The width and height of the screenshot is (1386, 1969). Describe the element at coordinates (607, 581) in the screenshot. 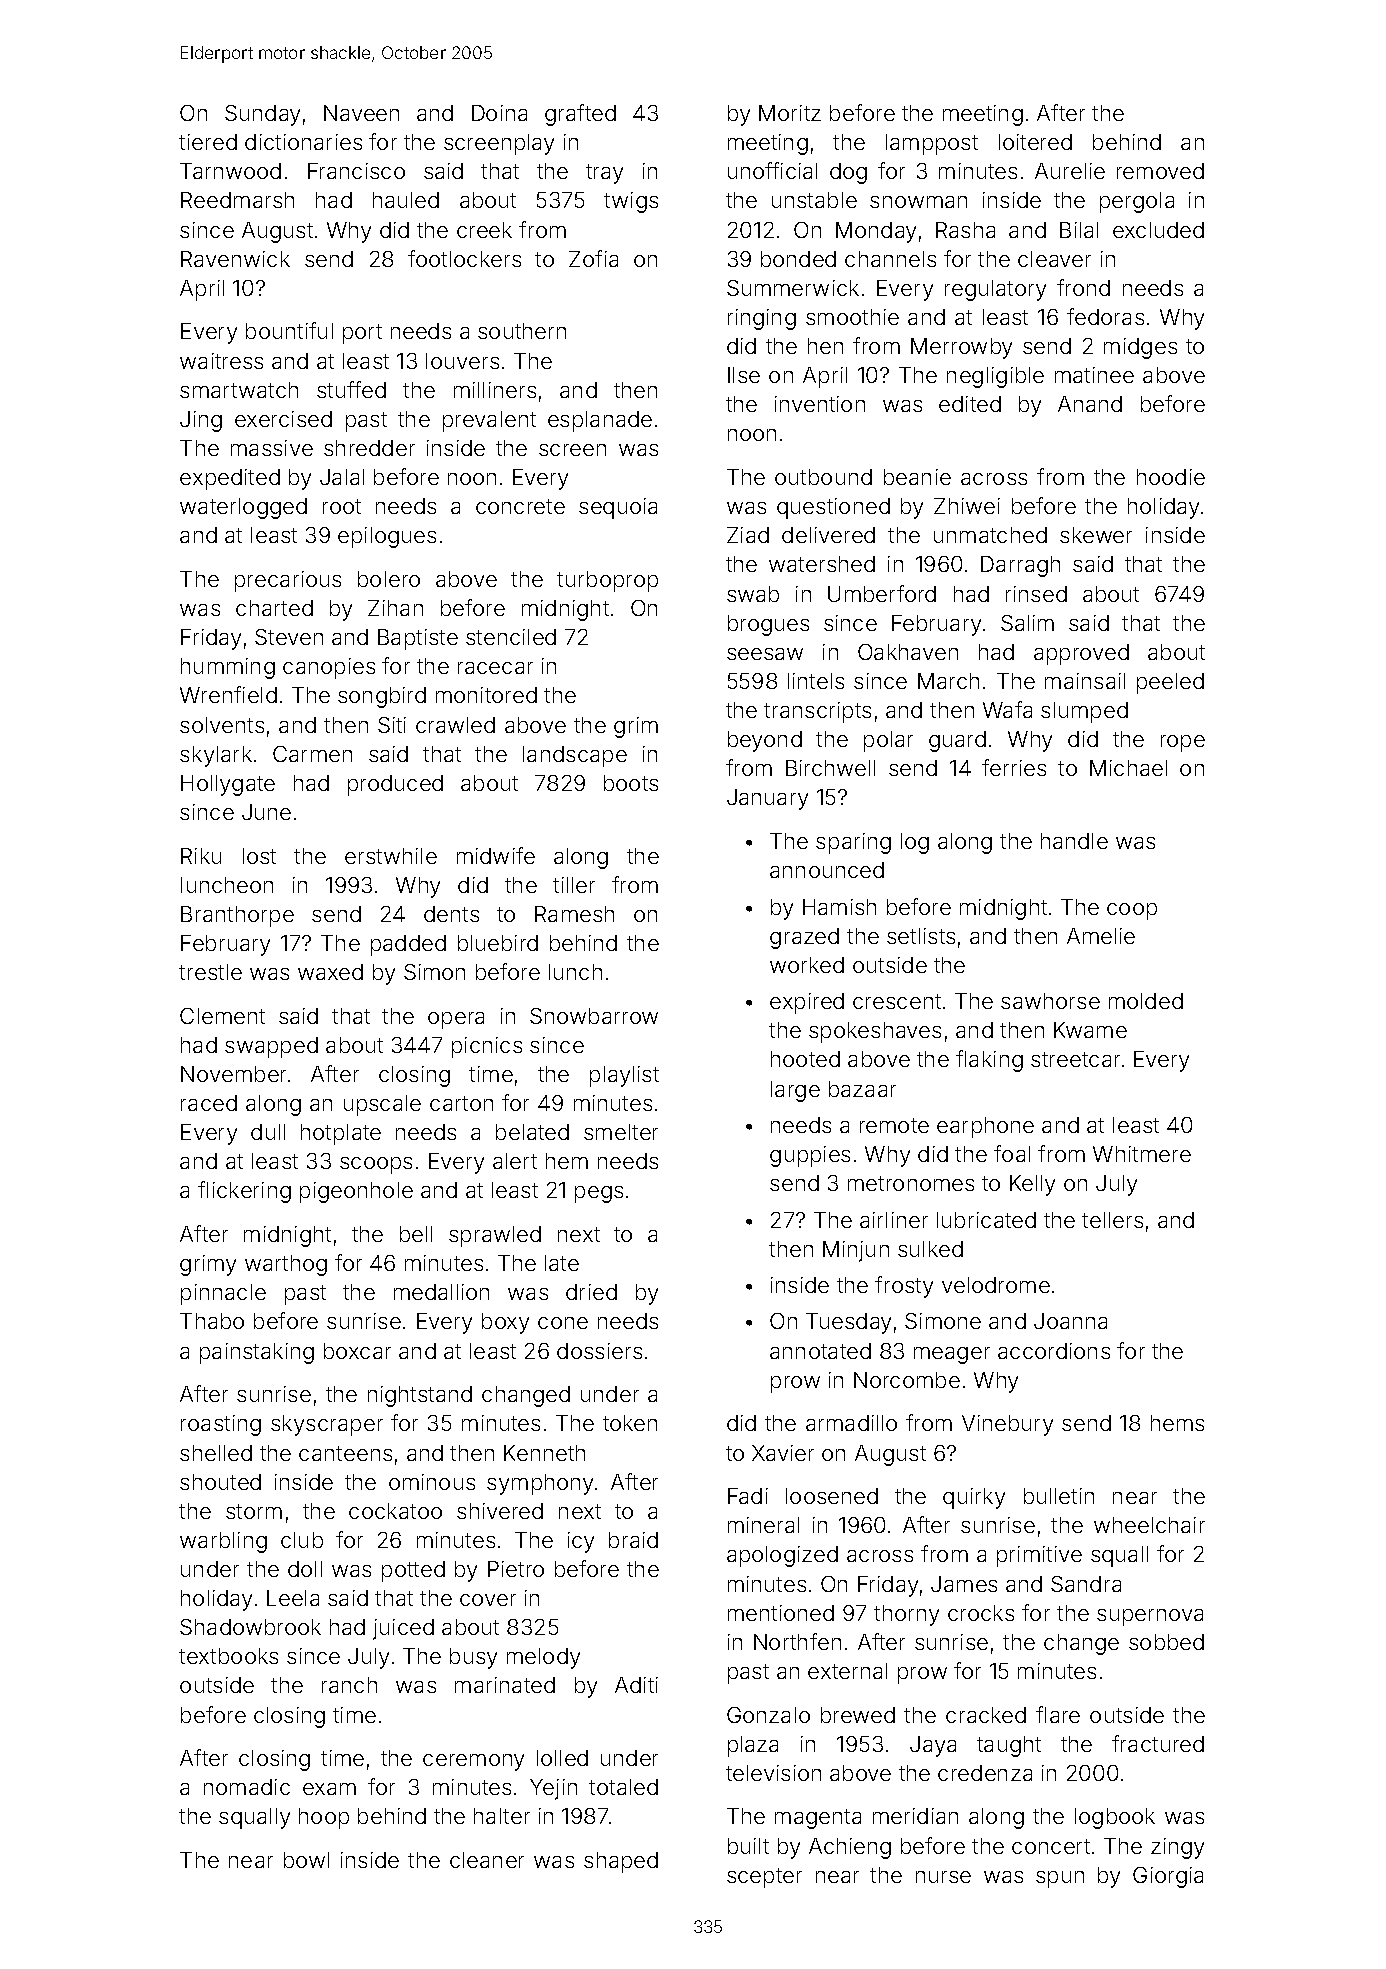

I see `turboprop` at that location.
